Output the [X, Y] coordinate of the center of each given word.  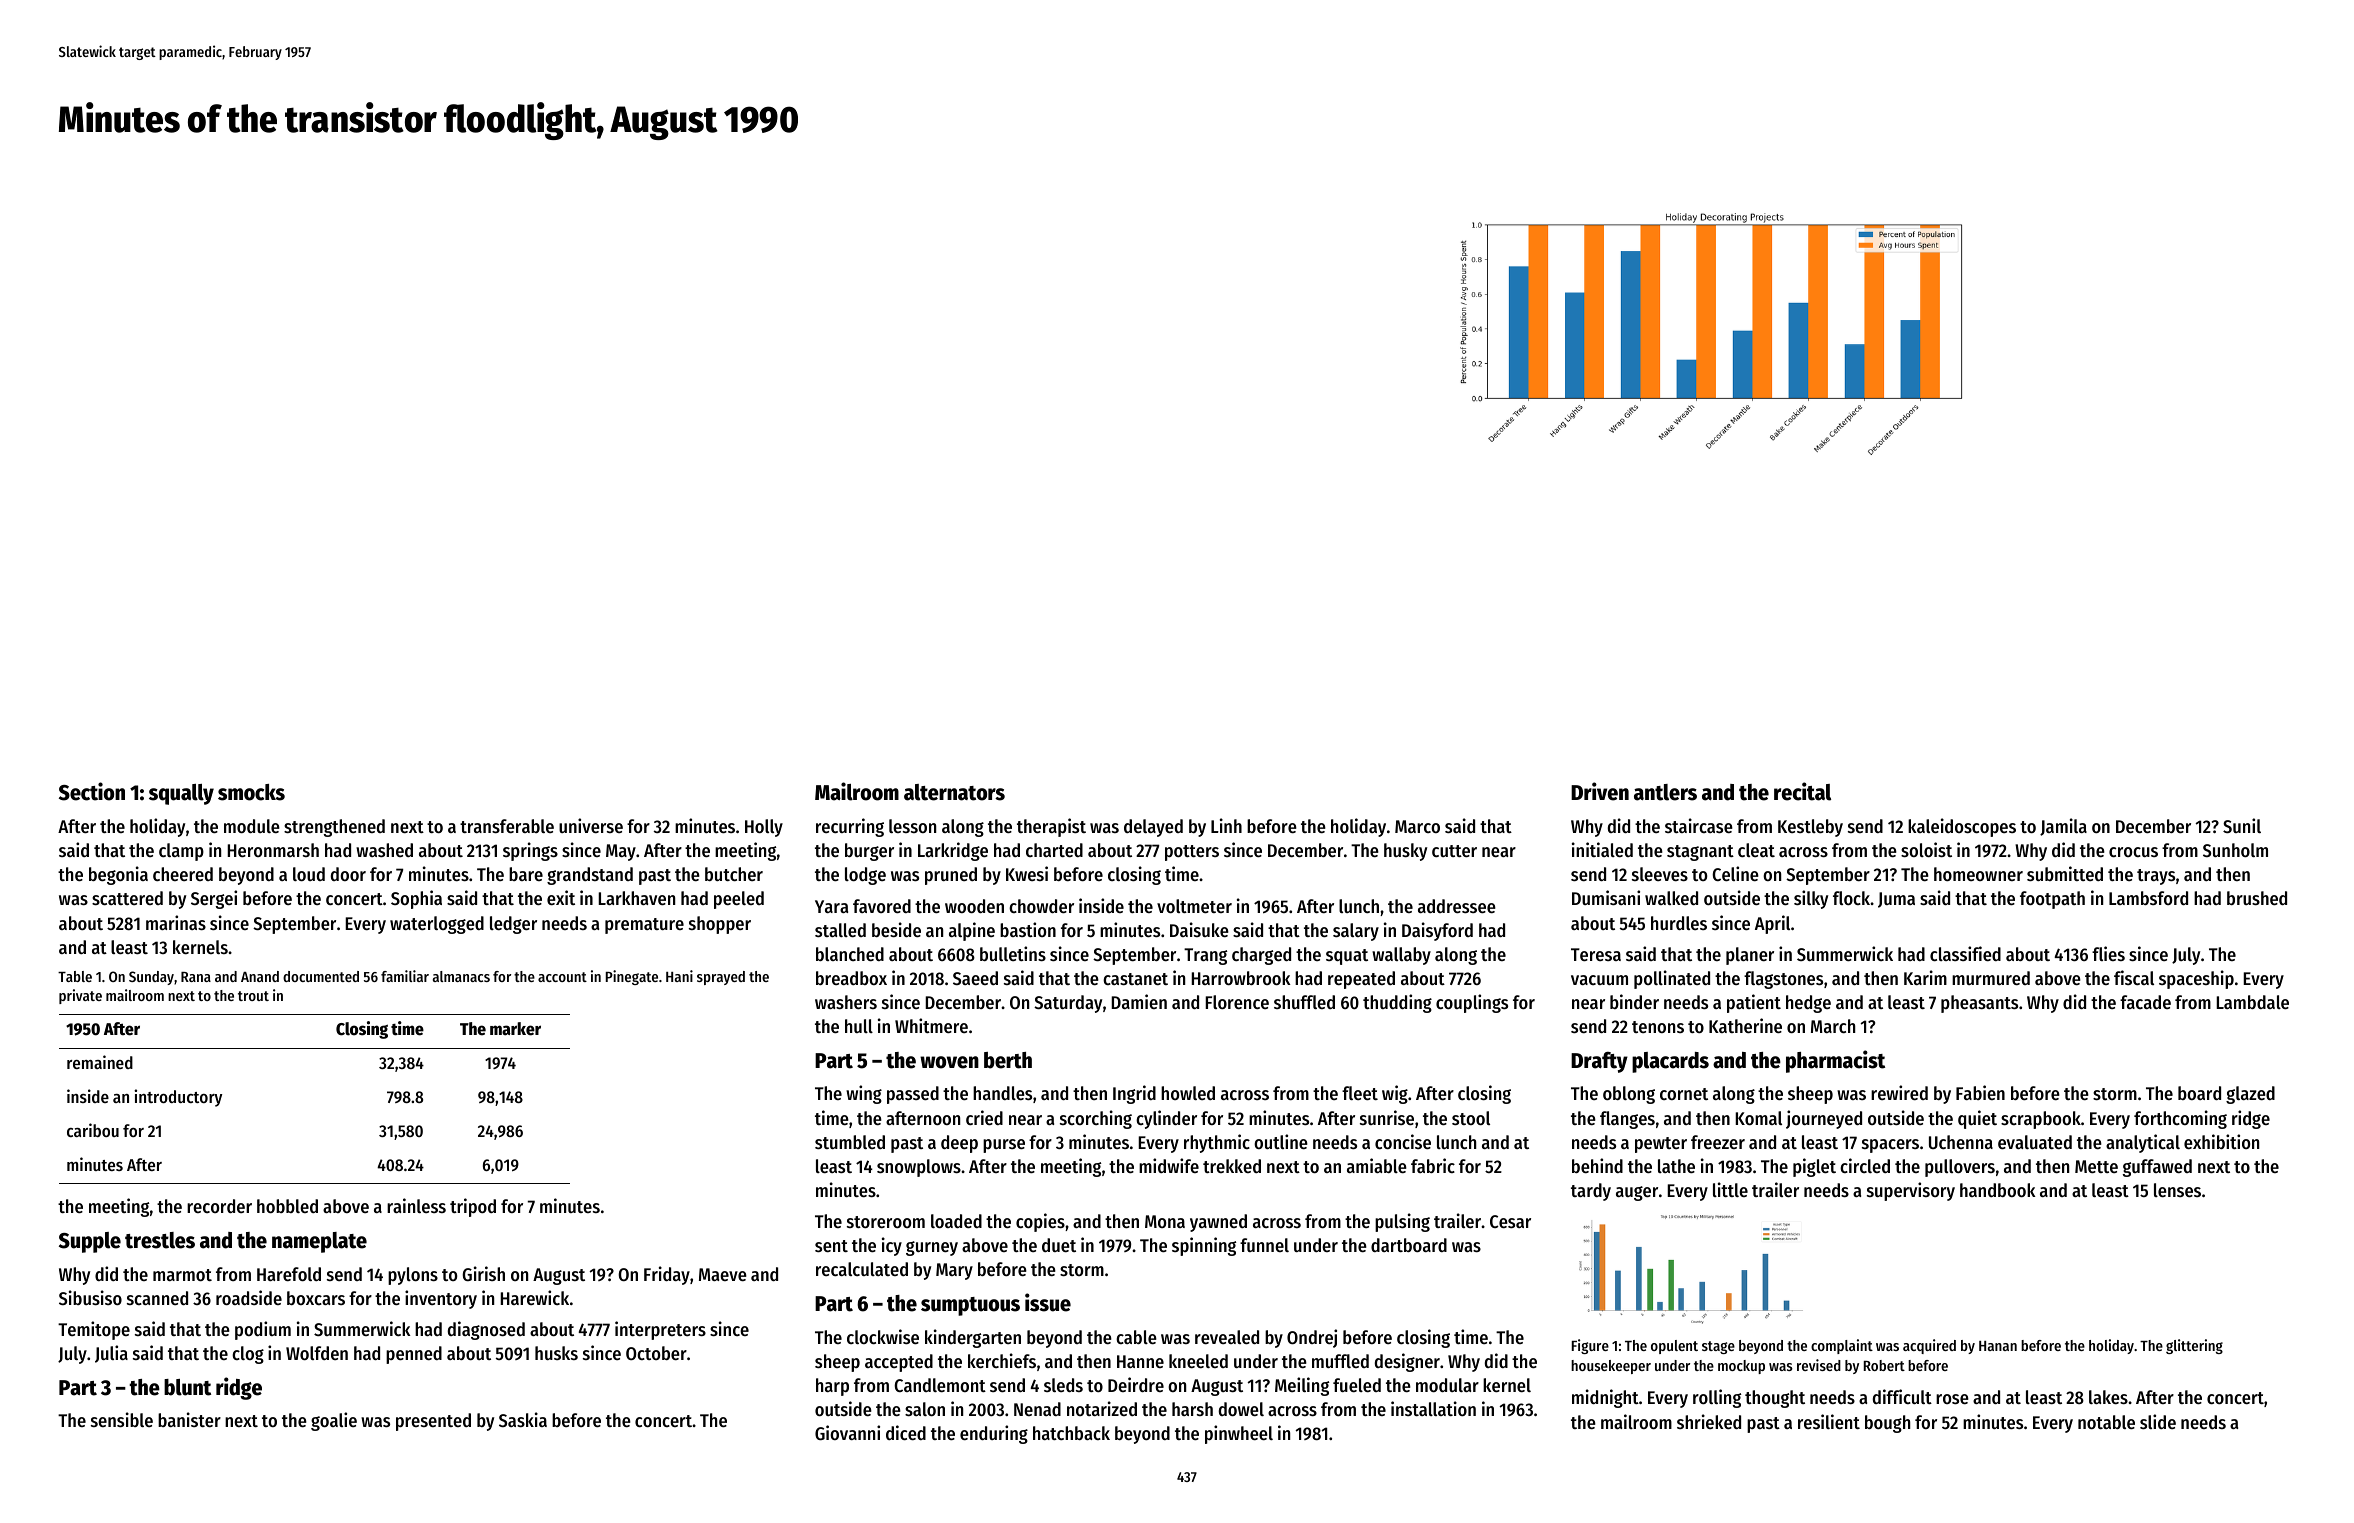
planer [1750, 956]
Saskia [523, 1419]
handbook [1997, 1190]
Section [92, 791]
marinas [176, 922]
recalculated [862, 1269]
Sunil [2242, 825]
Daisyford [1437, 931]
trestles [160, 1240]
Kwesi [1027, 873]
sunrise [1387, 1117]
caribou [93, 1130]
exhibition [2221, 1141]
